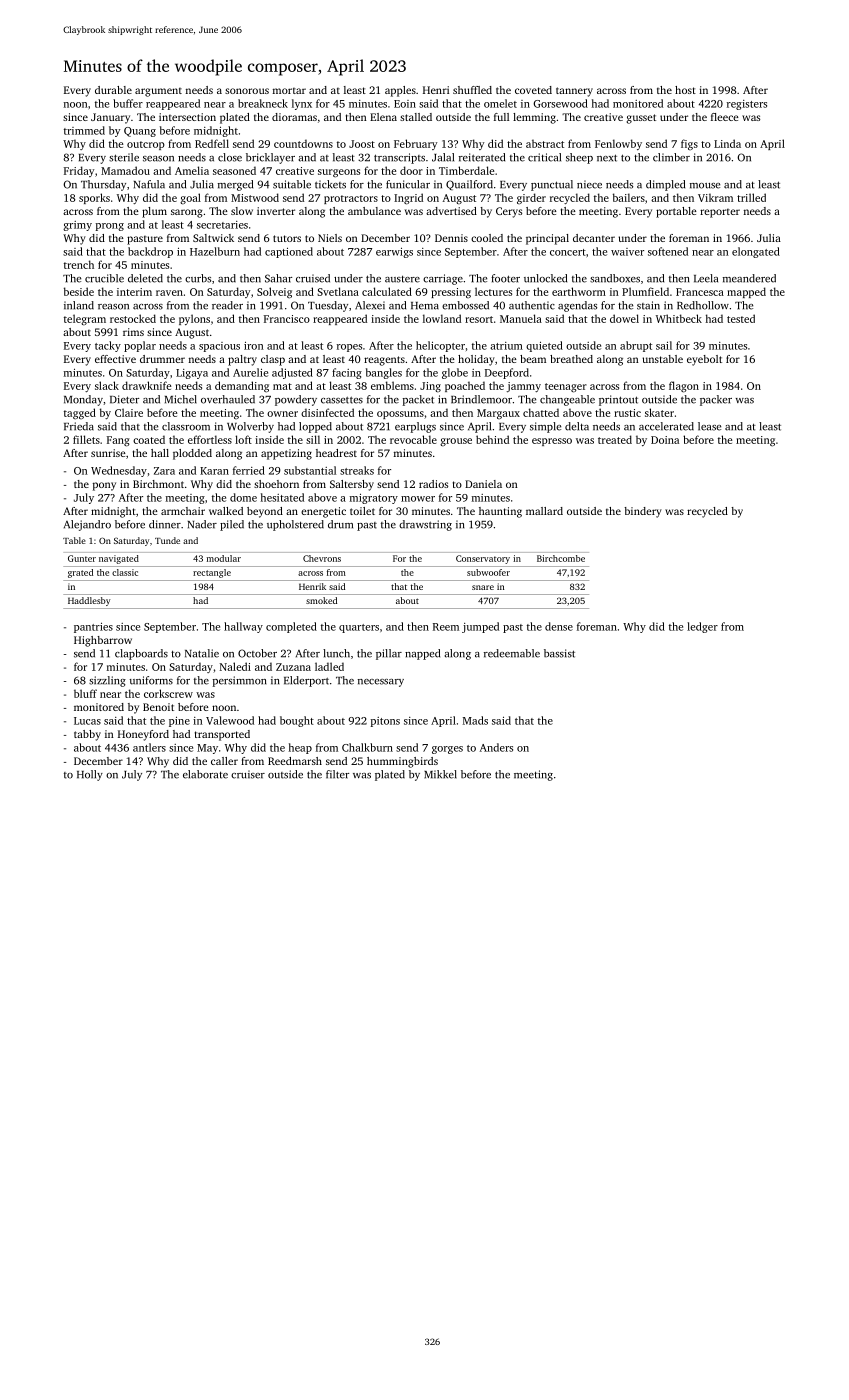 This document has height=1400, width=849. I want to click on sonorous, so click(247, 91).
